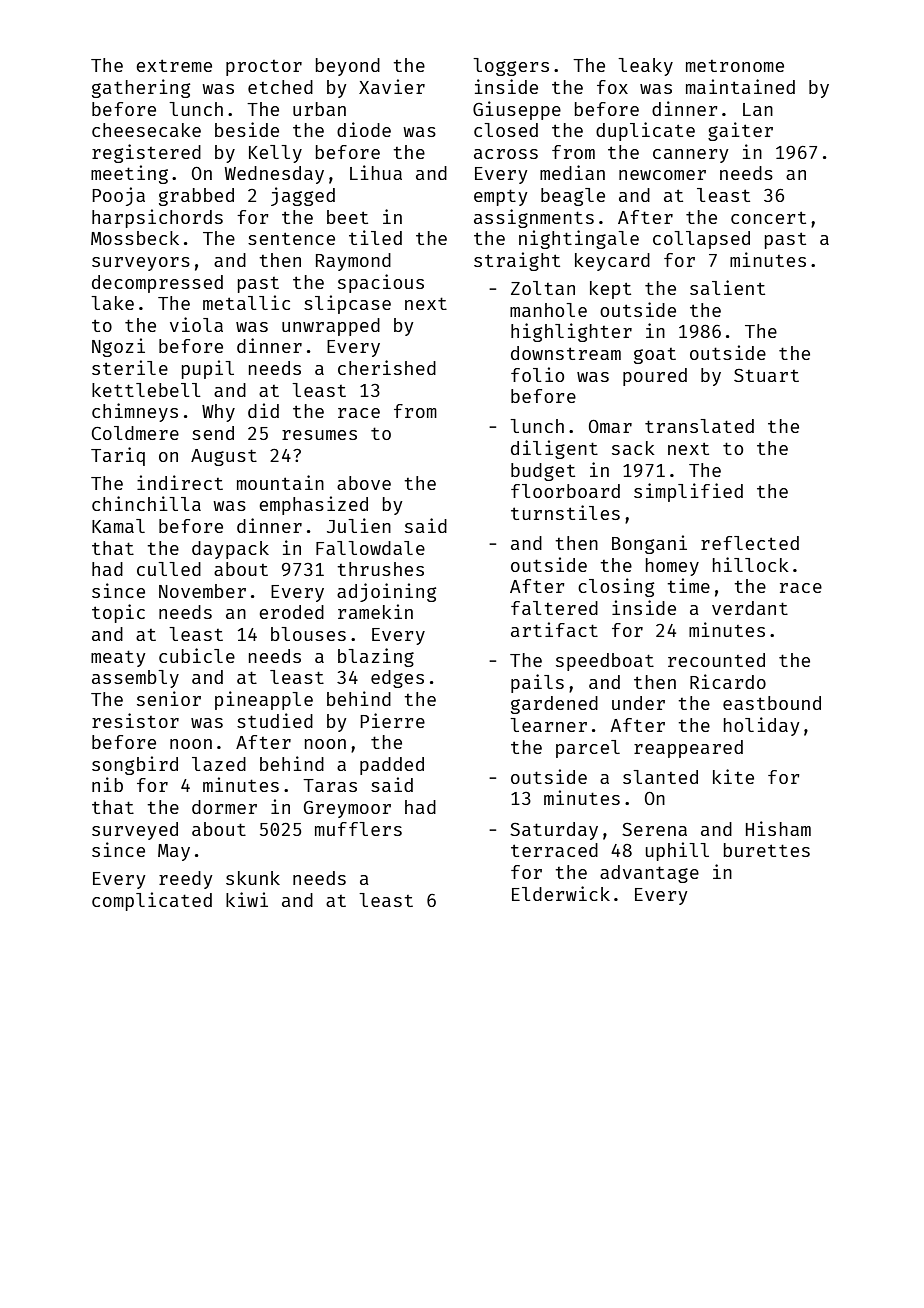  What do you see at coordinates (219, 764) in the screenshot?
I see `lazed` at bounding box center [219, 764].
